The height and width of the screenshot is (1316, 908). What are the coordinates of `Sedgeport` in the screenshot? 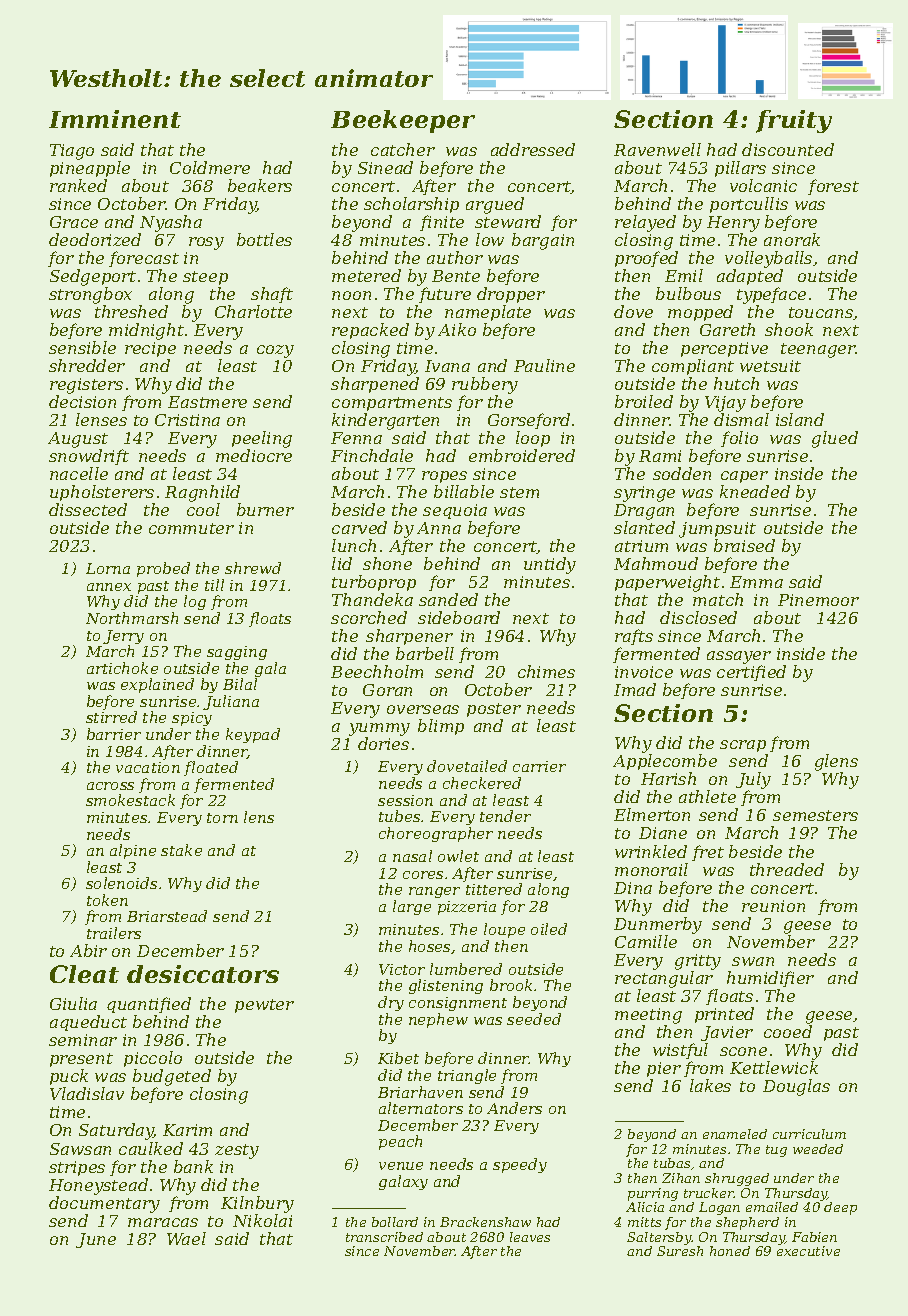 It's located at (93, 277).
